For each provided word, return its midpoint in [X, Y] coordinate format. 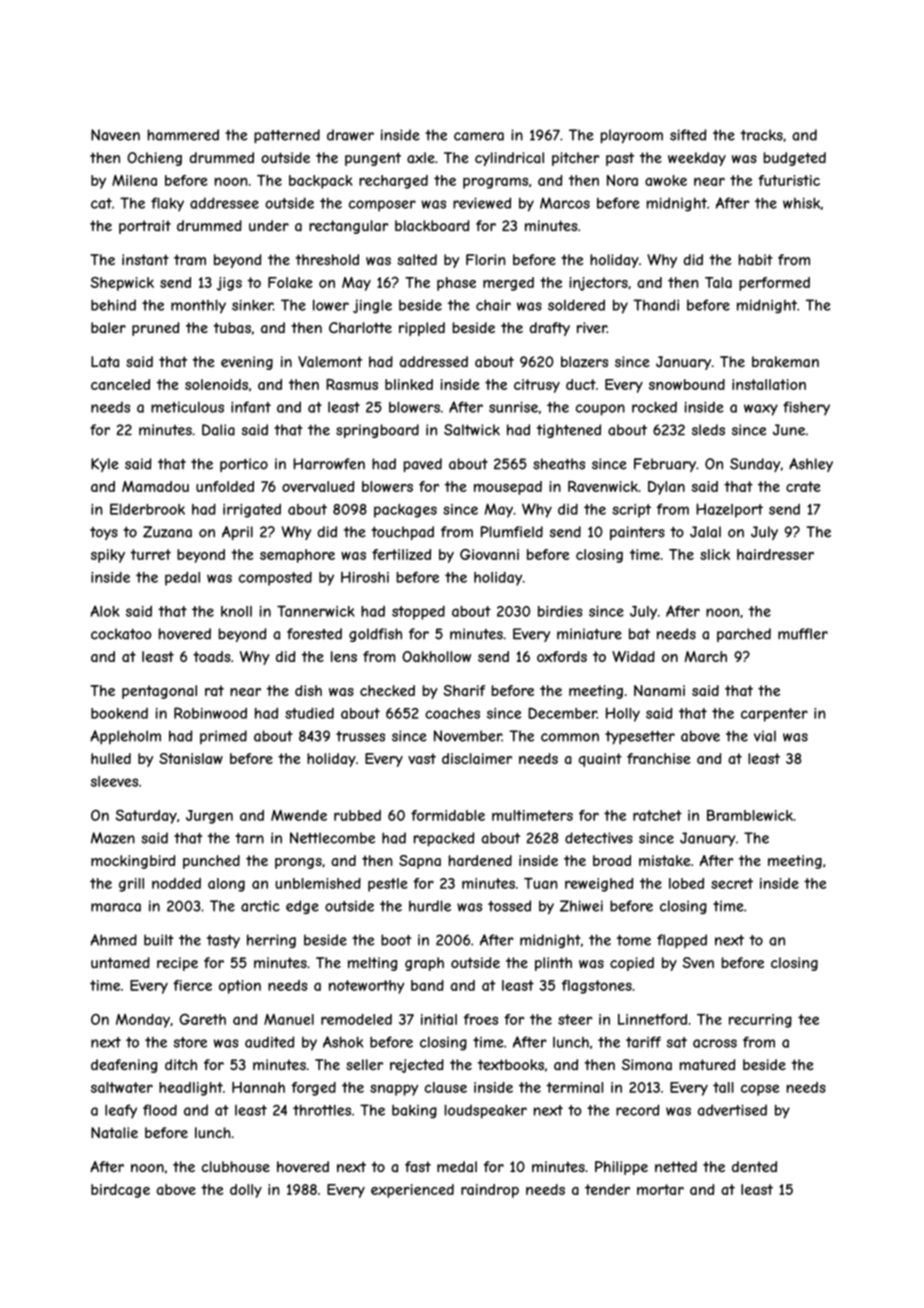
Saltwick [472, 430]
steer [575, 1019]
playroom [632, 136]
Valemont [330, 362]
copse [760, 1090]
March [706, 656]
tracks [762, 135]
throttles [322, 1110]
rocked [654, 407]
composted [275, 579]
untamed [120, 962]
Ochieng [154, 159]
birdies [560, 611]
